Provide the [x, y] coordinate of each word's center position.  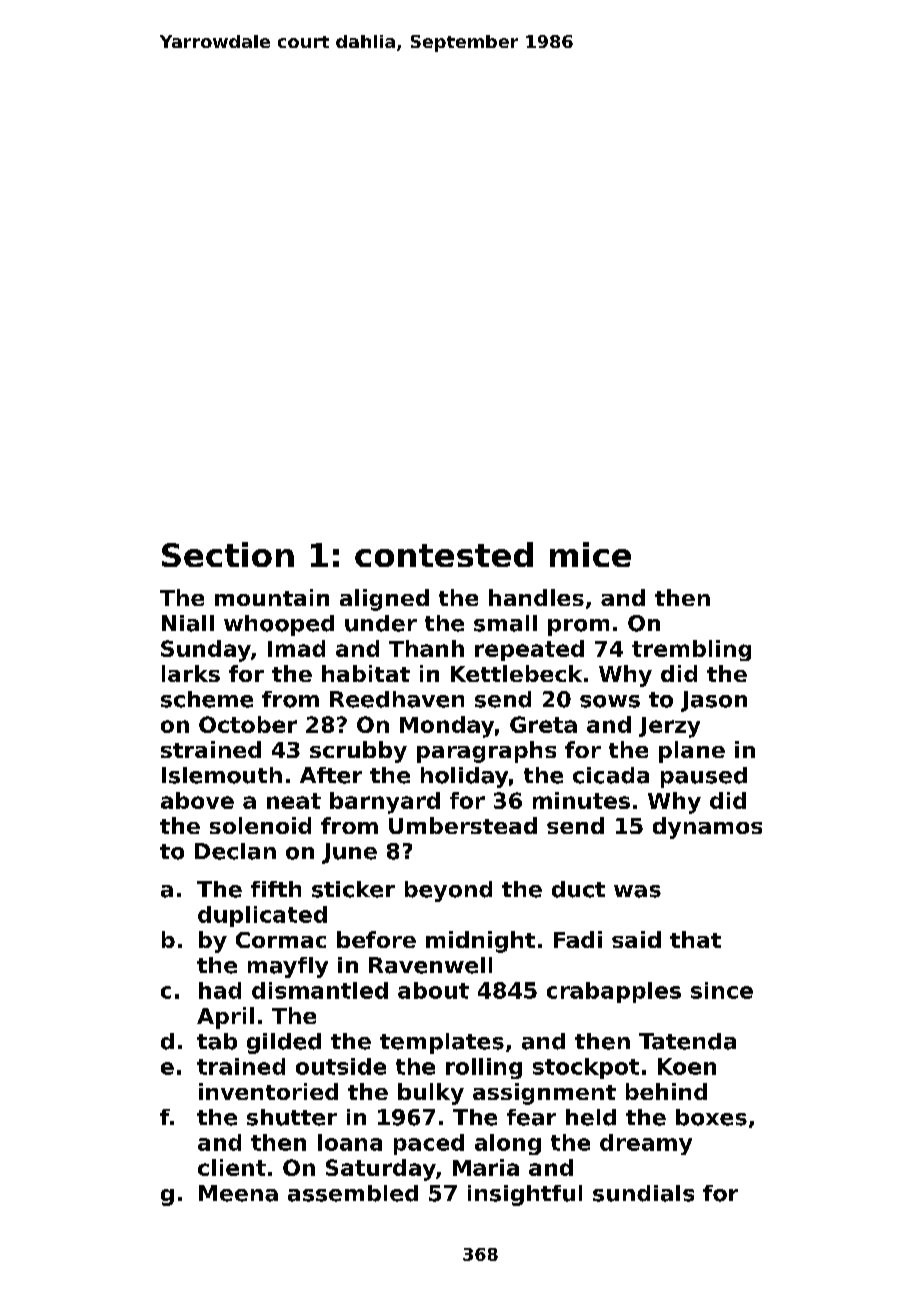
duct [578, 889]
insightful [525, 1195]
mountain [272, 597]
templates [442, 1043]
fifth [276, 889]
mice [590, 554]
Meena [238, 1193]
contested [444, 554]
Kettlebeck [516, 673]
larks [191, 673]
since [722, 990]
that [695, 939]
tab [217, 1041]
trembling [691, 650]
